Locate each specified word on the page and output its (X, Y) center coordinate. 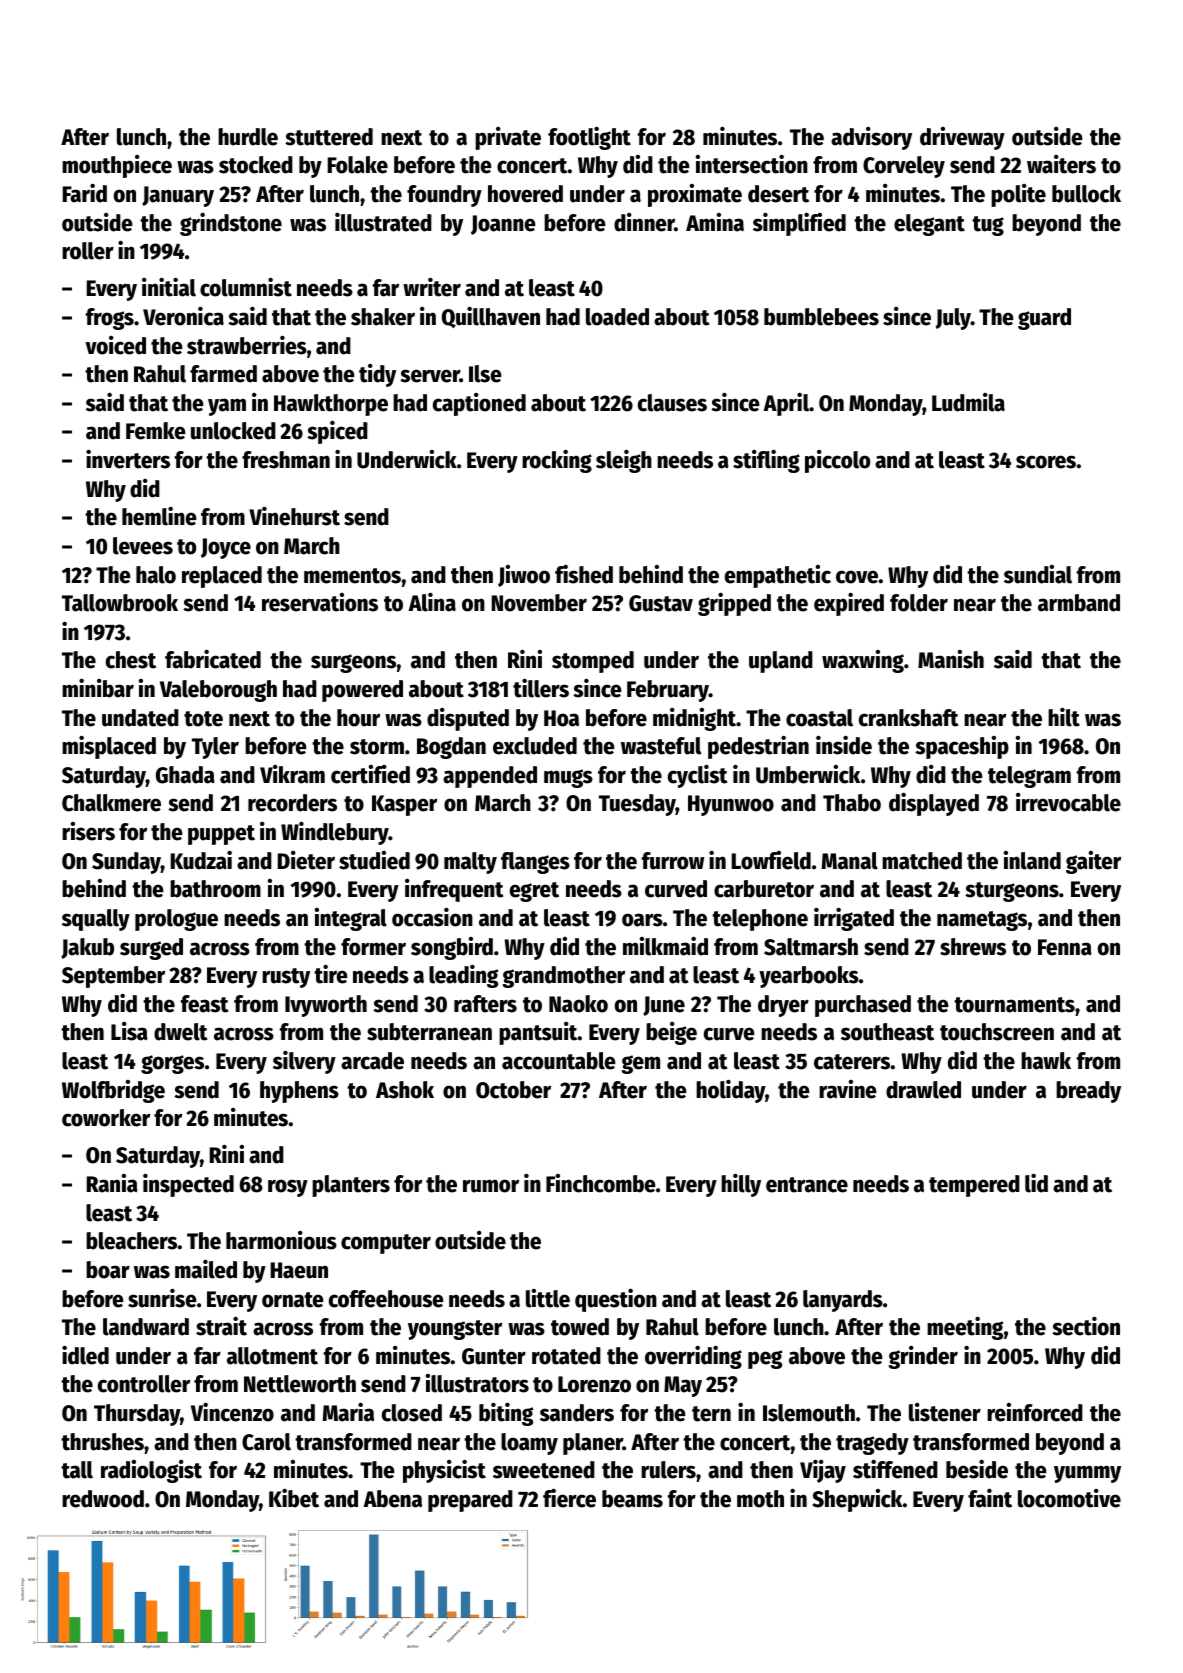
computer (386, 1244)
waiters (1061, 164)
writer (432, 287)
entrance (807, 1185)
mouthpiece (117, 166)
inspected (188, 1185)
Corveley (904, 167)
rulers (668, 1470)
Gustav (661, 603)
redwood (103, 1499)
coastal (819, 718)
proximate (695, 195)
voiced (115, 345)
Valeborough (218, 691)
